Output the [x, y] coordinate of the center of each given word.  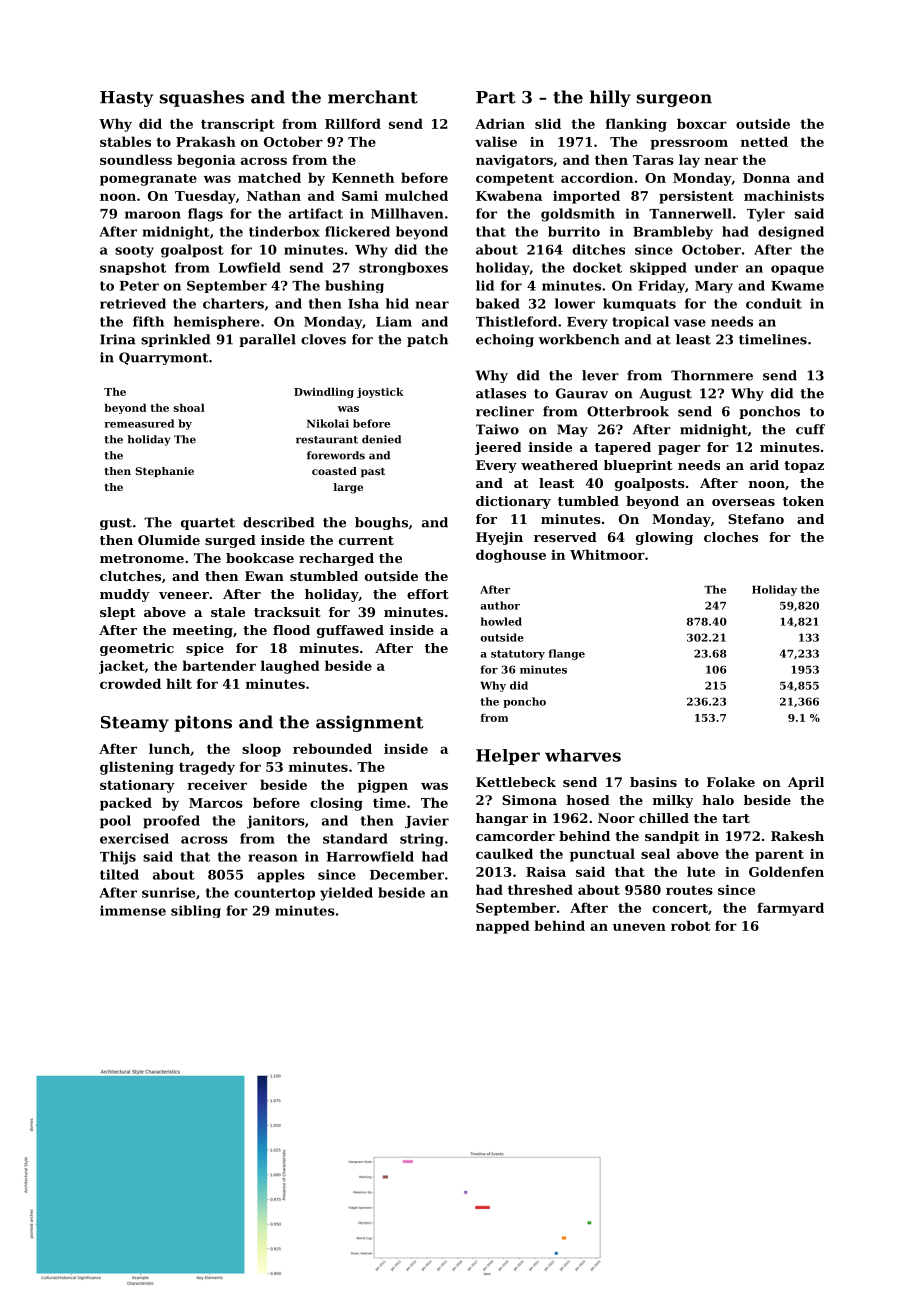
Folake [731, 782]
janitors [276, 822]
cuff [810, 429]
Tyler [766, 215]
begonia [206, 161]
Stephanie [164, 472]
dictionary [513, 502]
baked [498, 303]
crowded [130, 683]
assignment [370, 723]
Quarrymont [163, 358]
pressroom [689, 144]
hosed [588, 800]
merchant [373, 97]
